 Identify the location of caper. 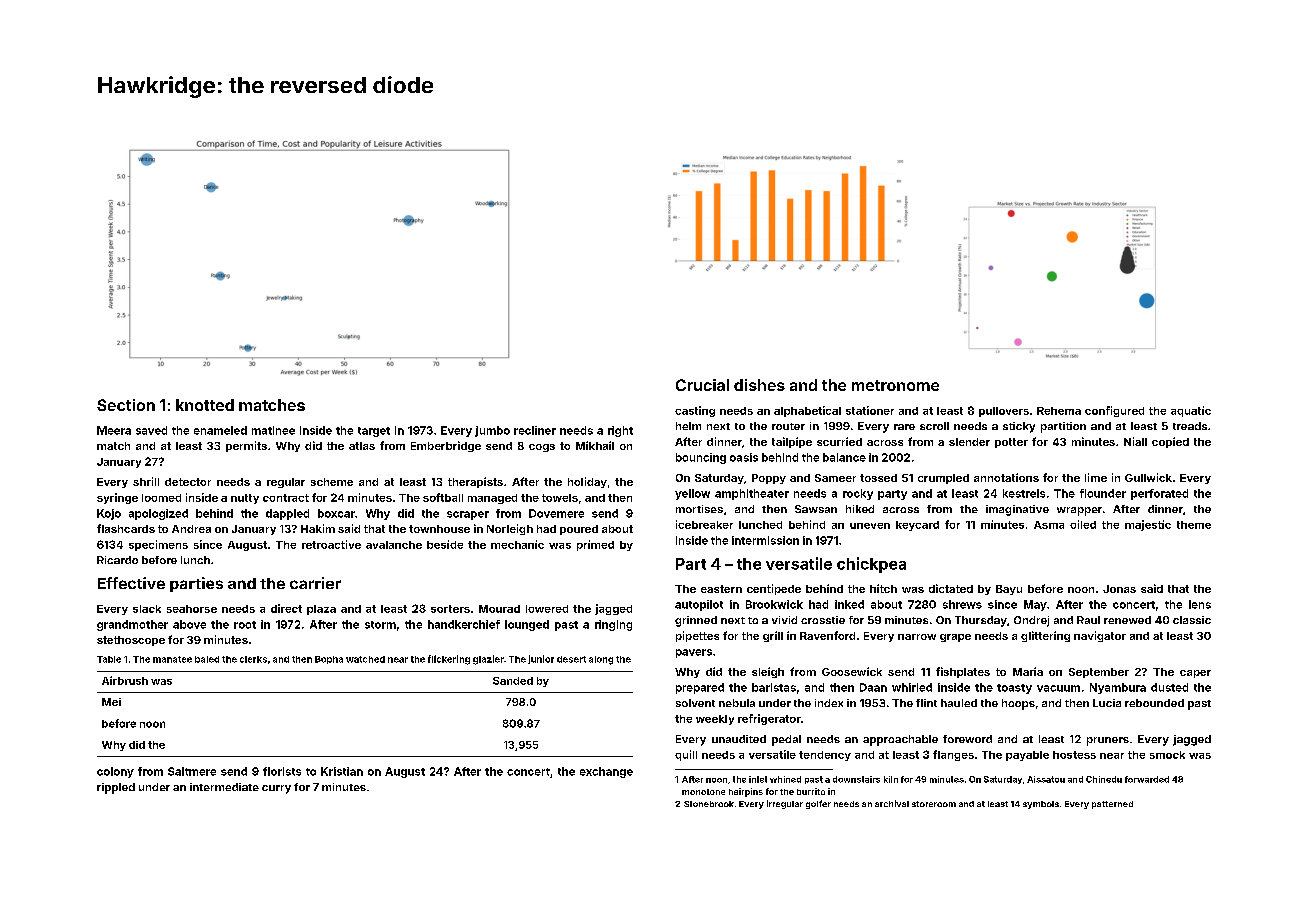
(1195, 674).
